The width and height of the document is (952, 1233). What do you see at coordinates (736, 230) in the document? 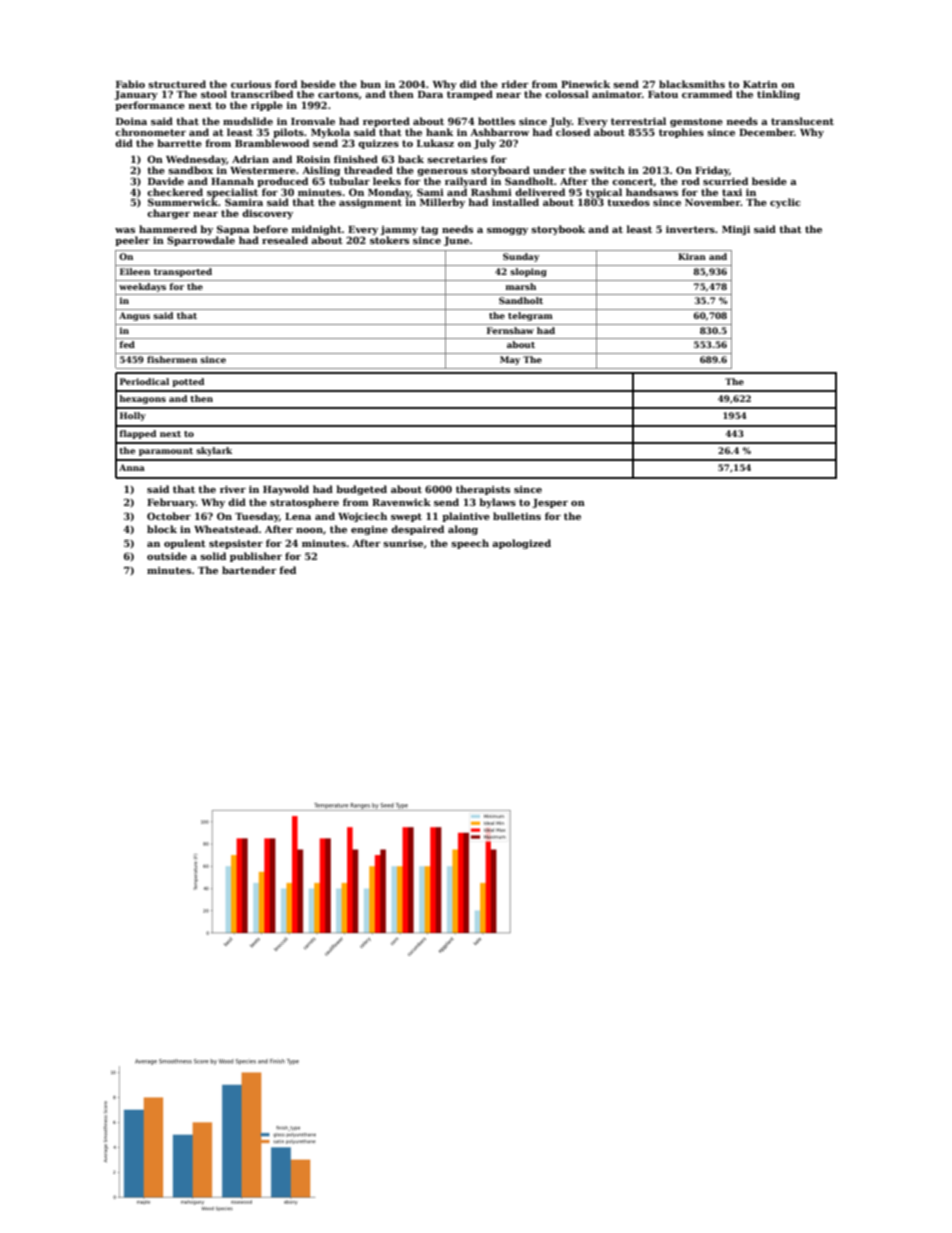
I see `Minji` at bounding box center [736, 230].
